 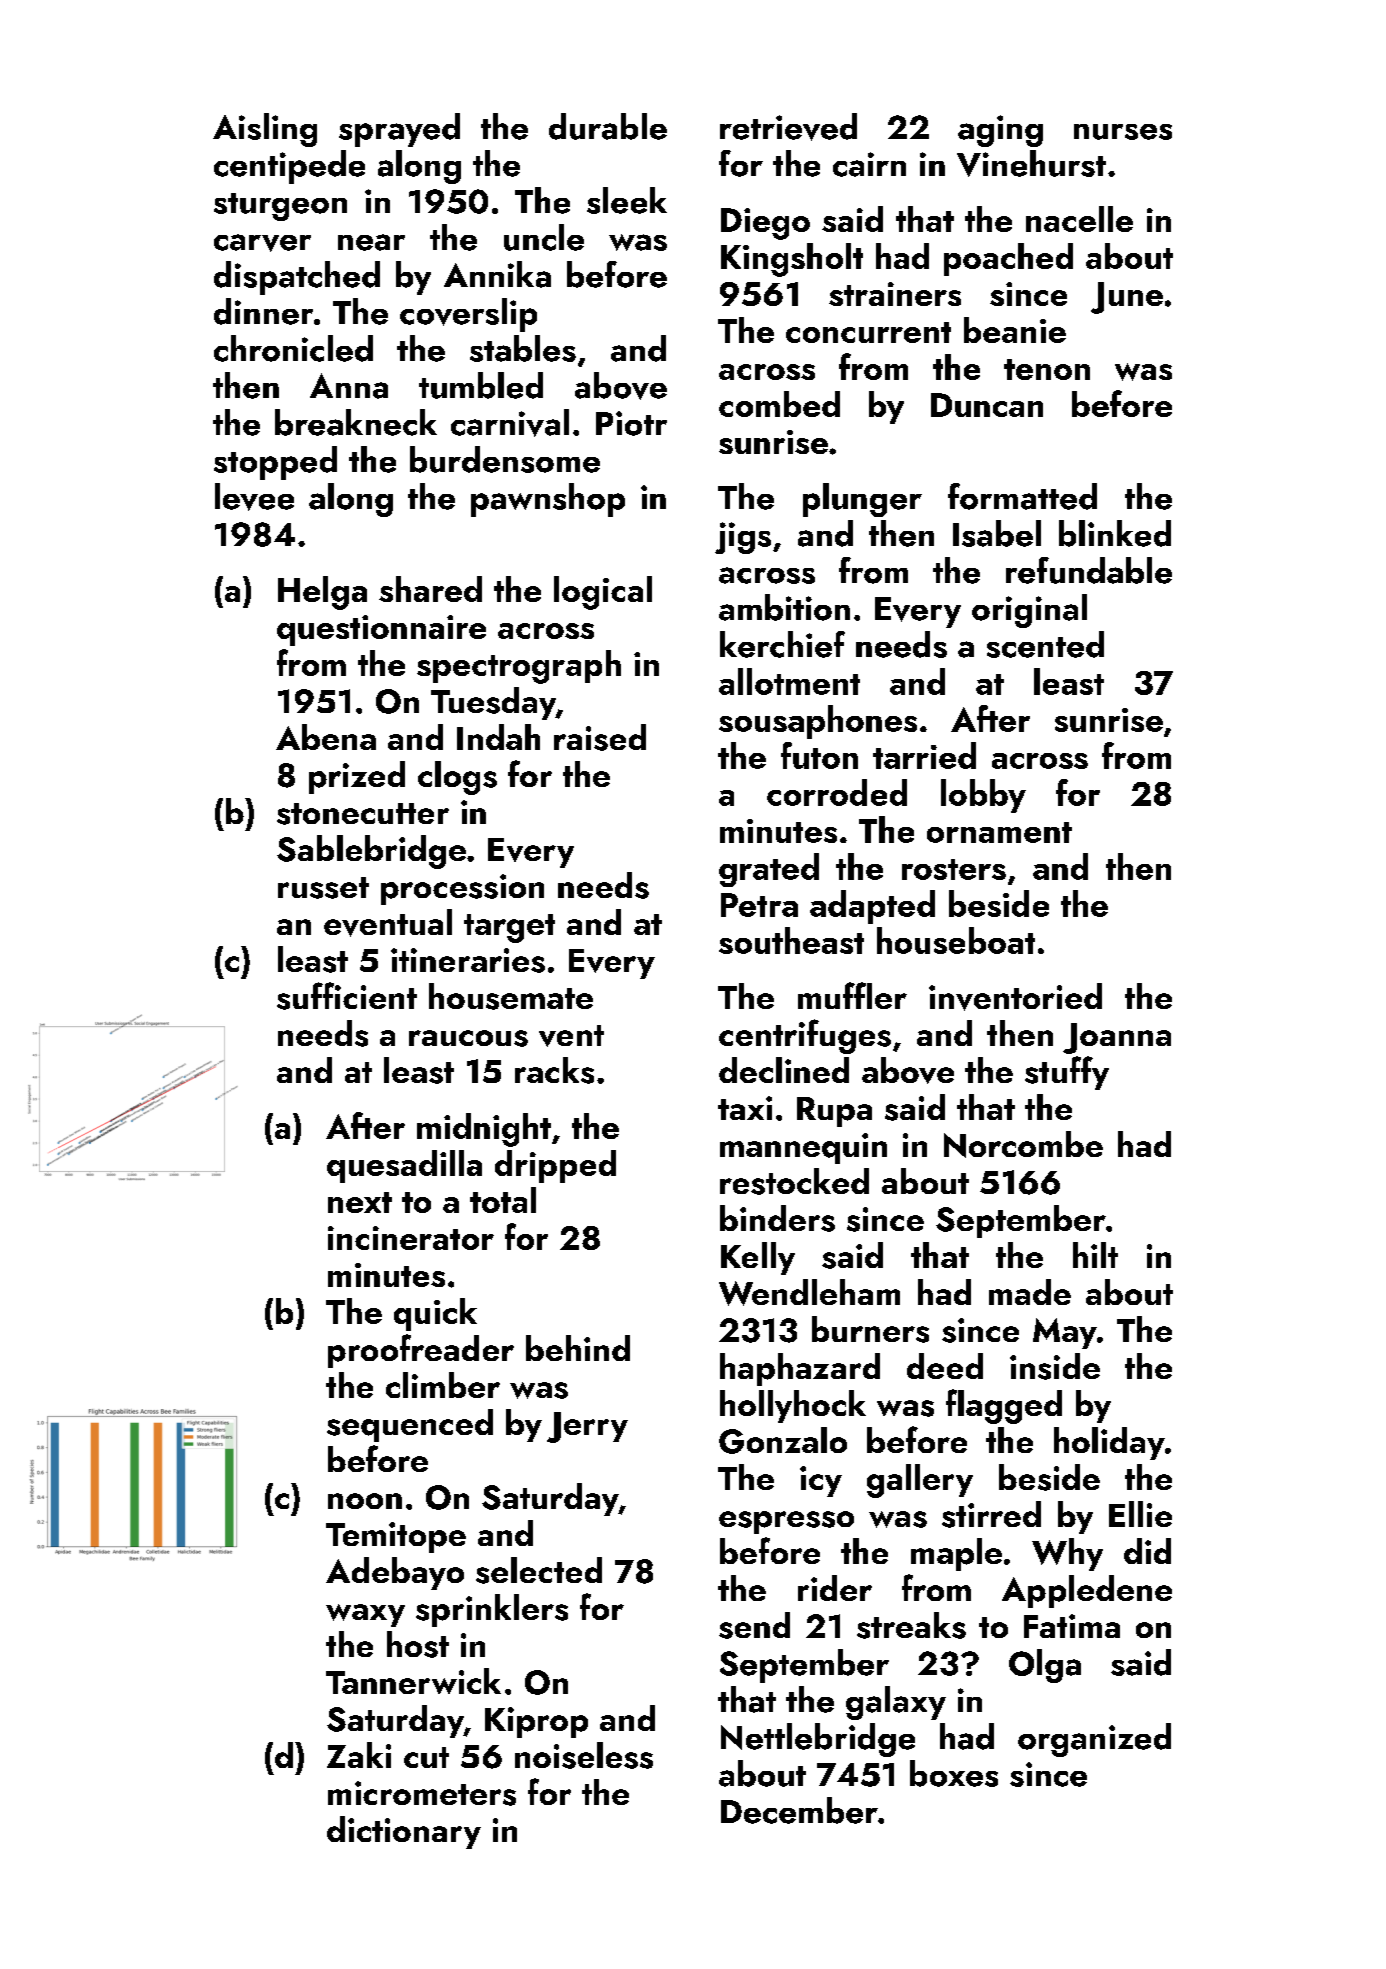 What do you see at coordinates (818, 722) in the document?
I see `sousaphones` at bounding box center [818, 722].
